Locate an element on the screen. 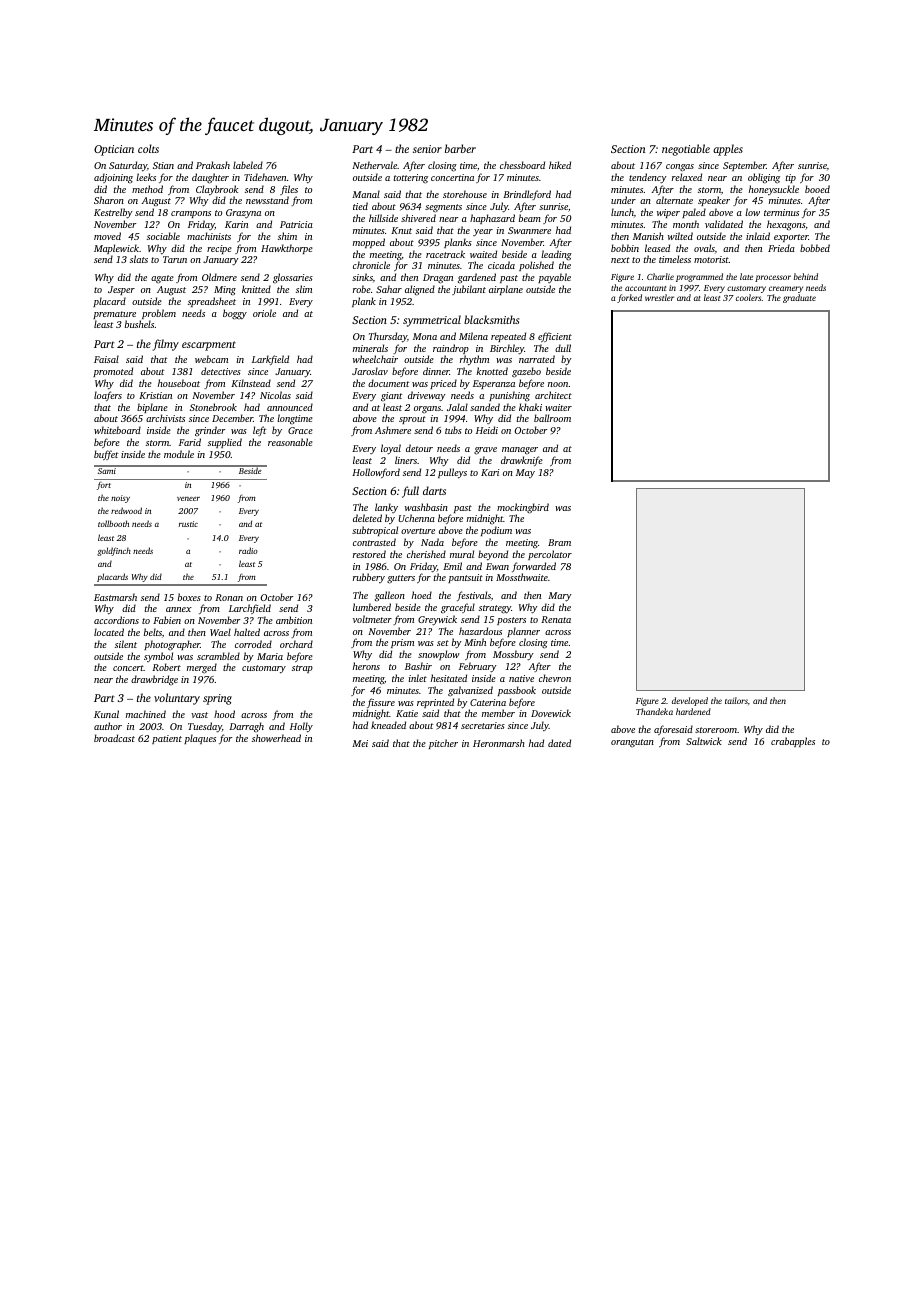  manager is located at coordinates (520, 450).
